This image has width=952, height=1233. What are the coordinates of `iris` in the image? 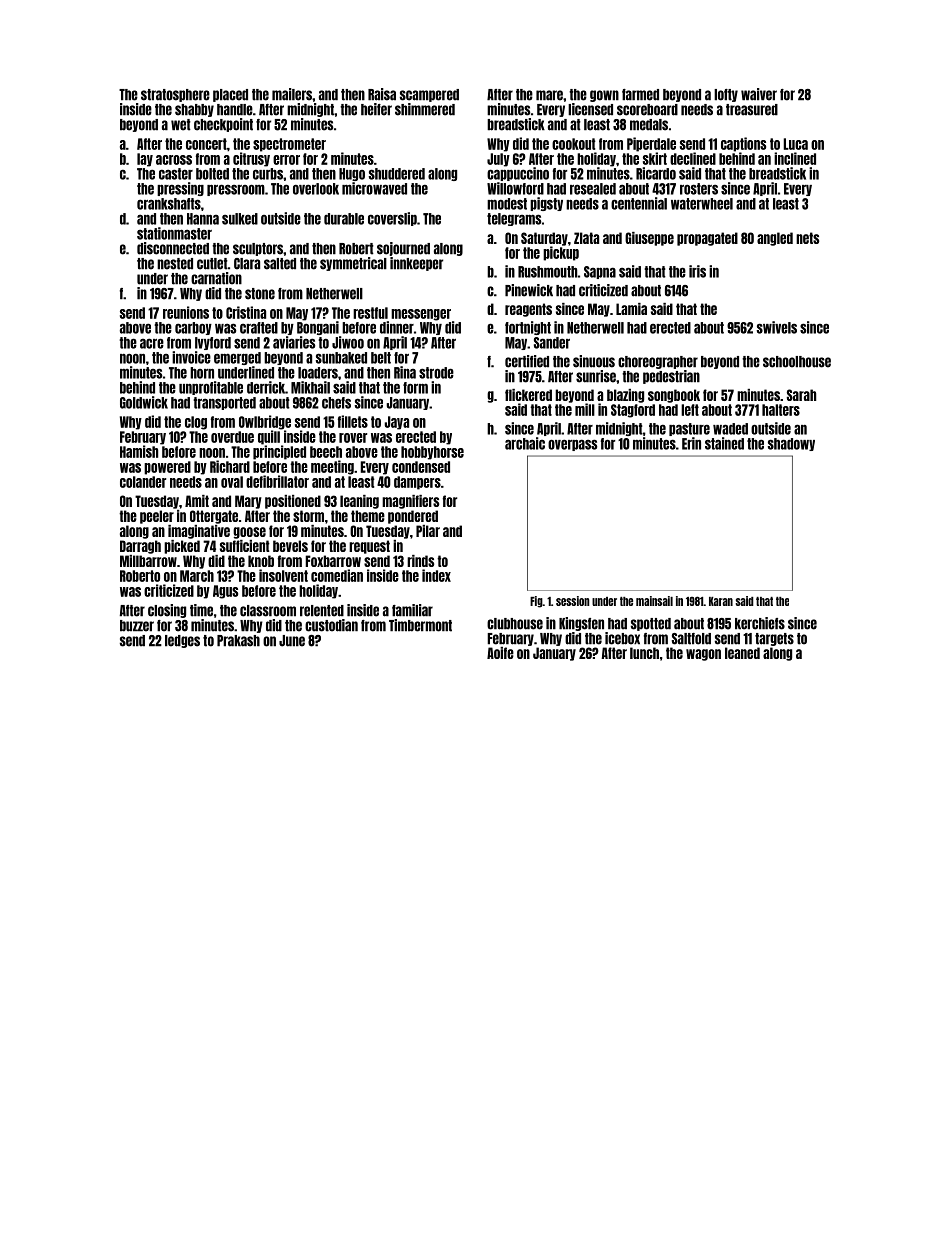 It's located at (697, 271).
